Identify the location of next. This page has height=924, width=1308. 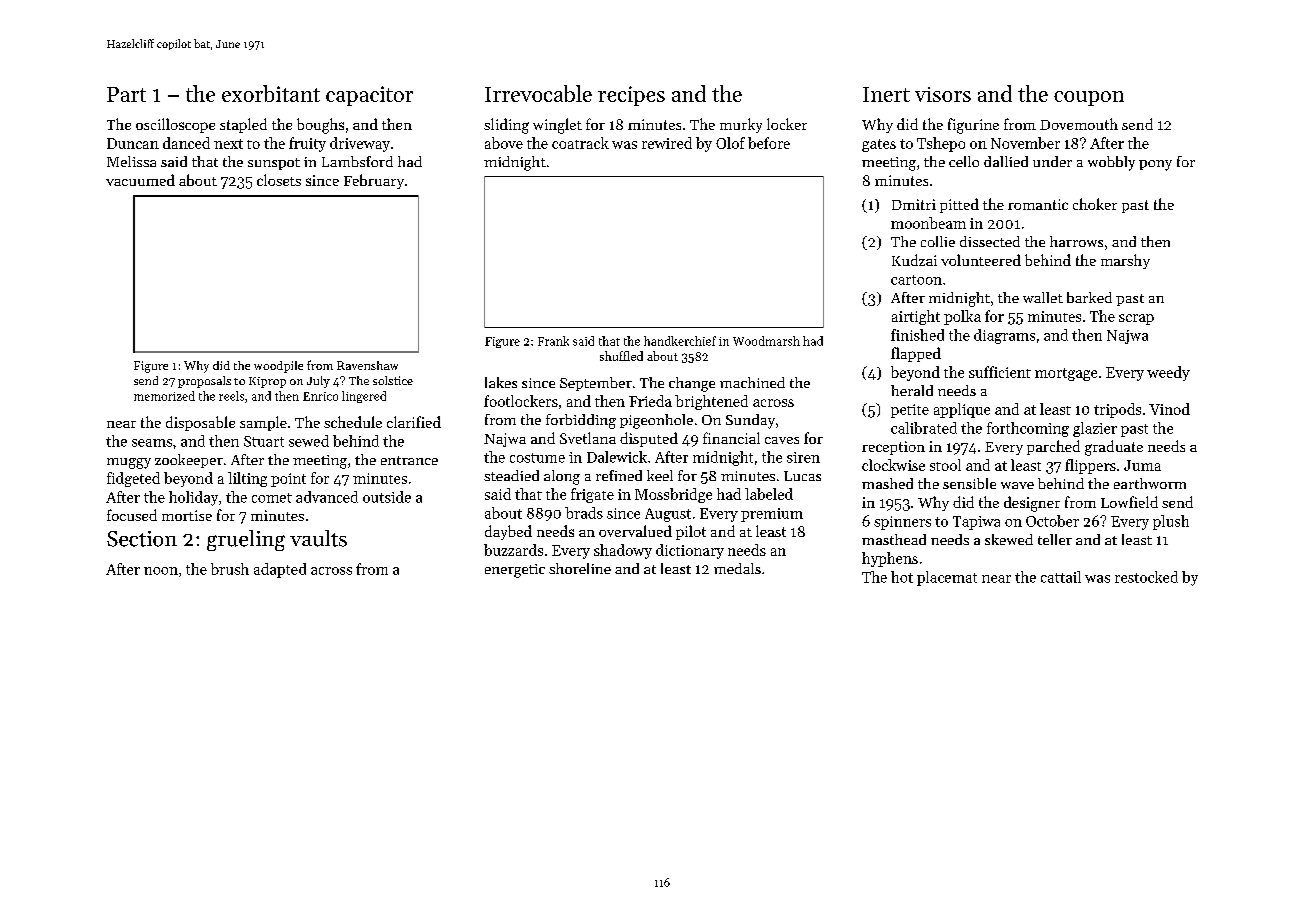
(228, 144).
